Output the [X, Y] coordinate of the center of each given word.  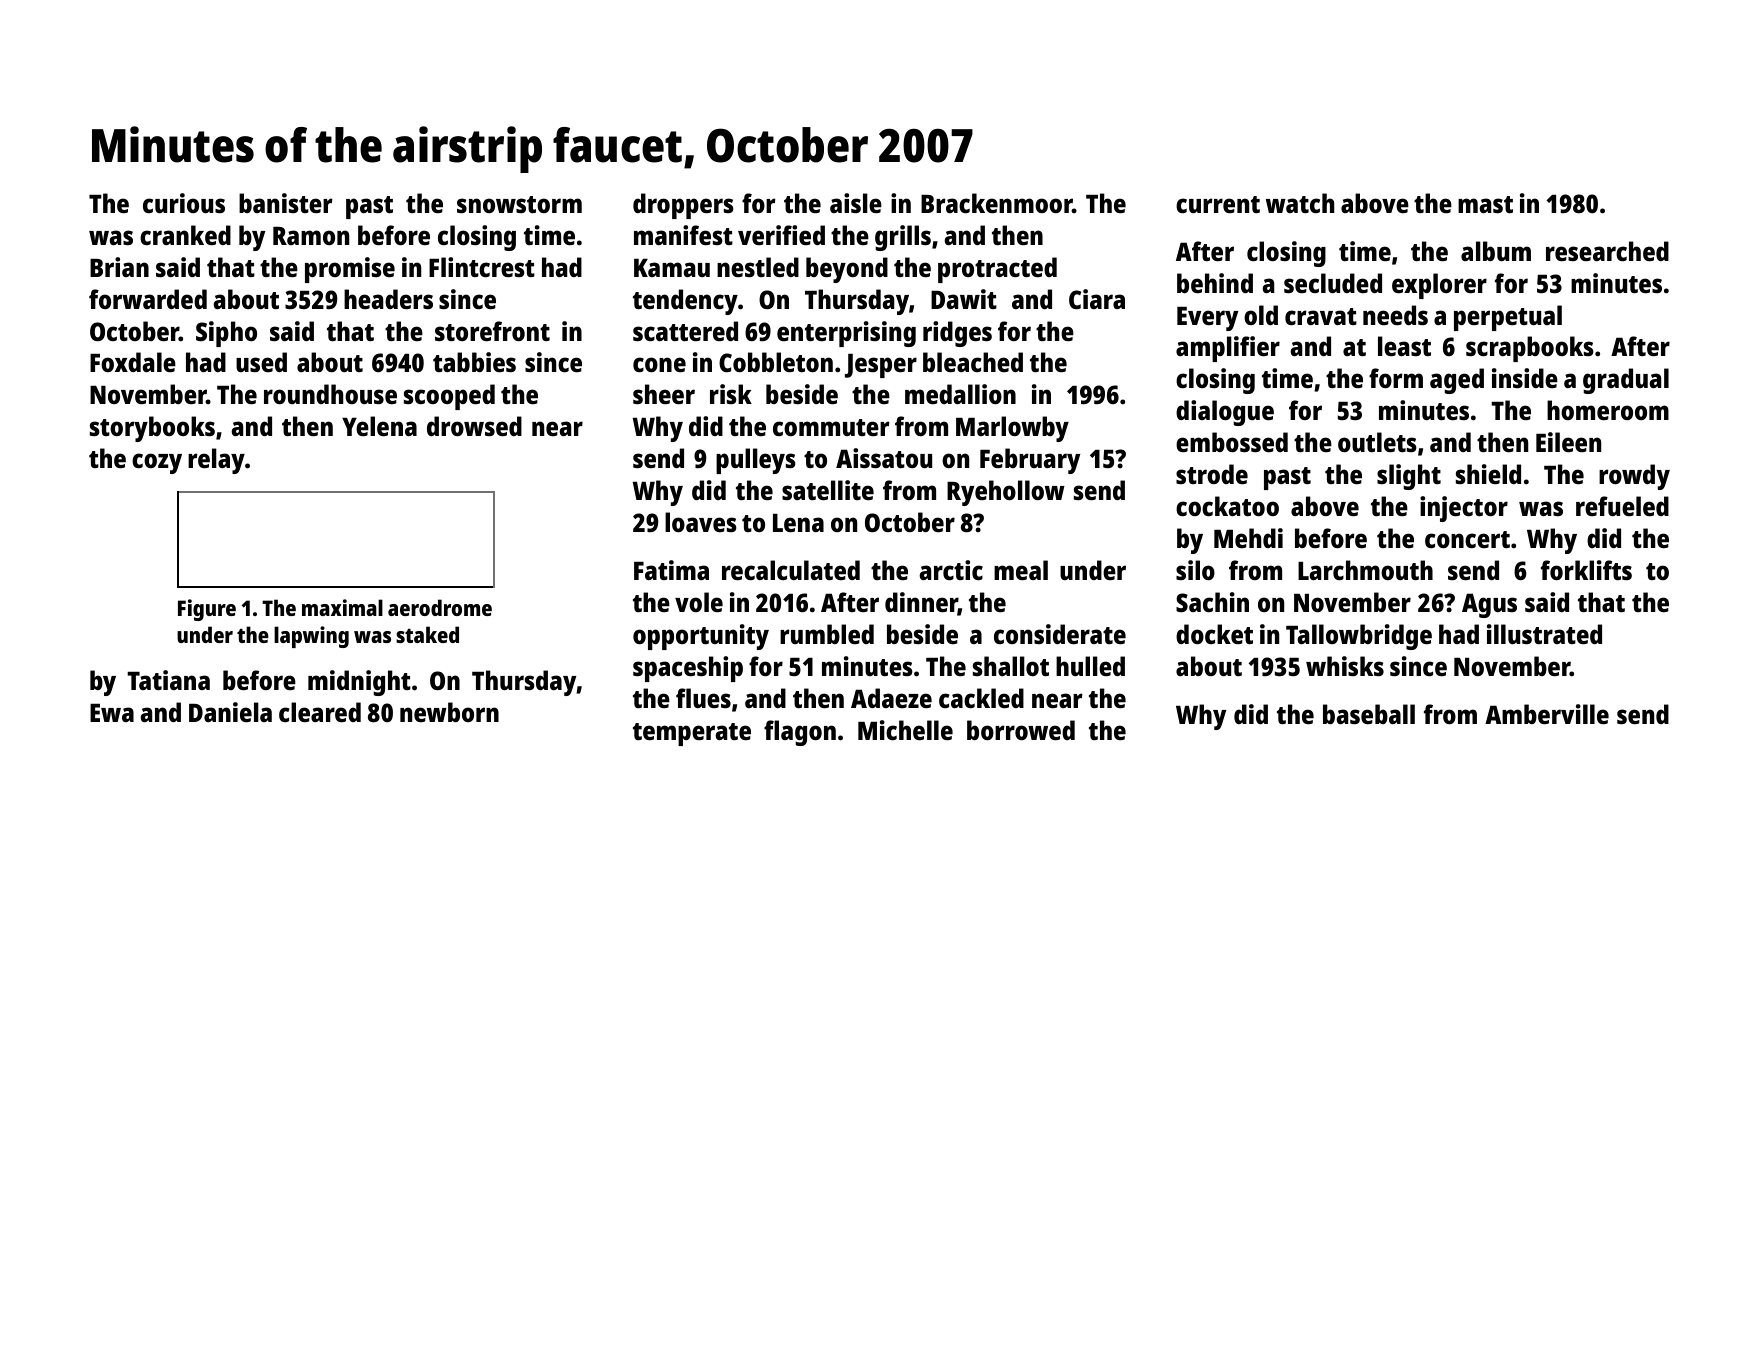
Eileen [1568, 442]
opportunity [701, 637]
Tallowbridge [1359, 637]
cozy [157, 463]
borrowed [1021, 730]
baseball [1369, 714]
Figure [207, 610]
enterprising [846, 334]
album [1496, 251]
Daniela [230, 712]
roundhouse [330, 394]
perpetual [1508, 318]
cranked [185, 235]
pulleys [756, 461]
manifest [683, 235]
